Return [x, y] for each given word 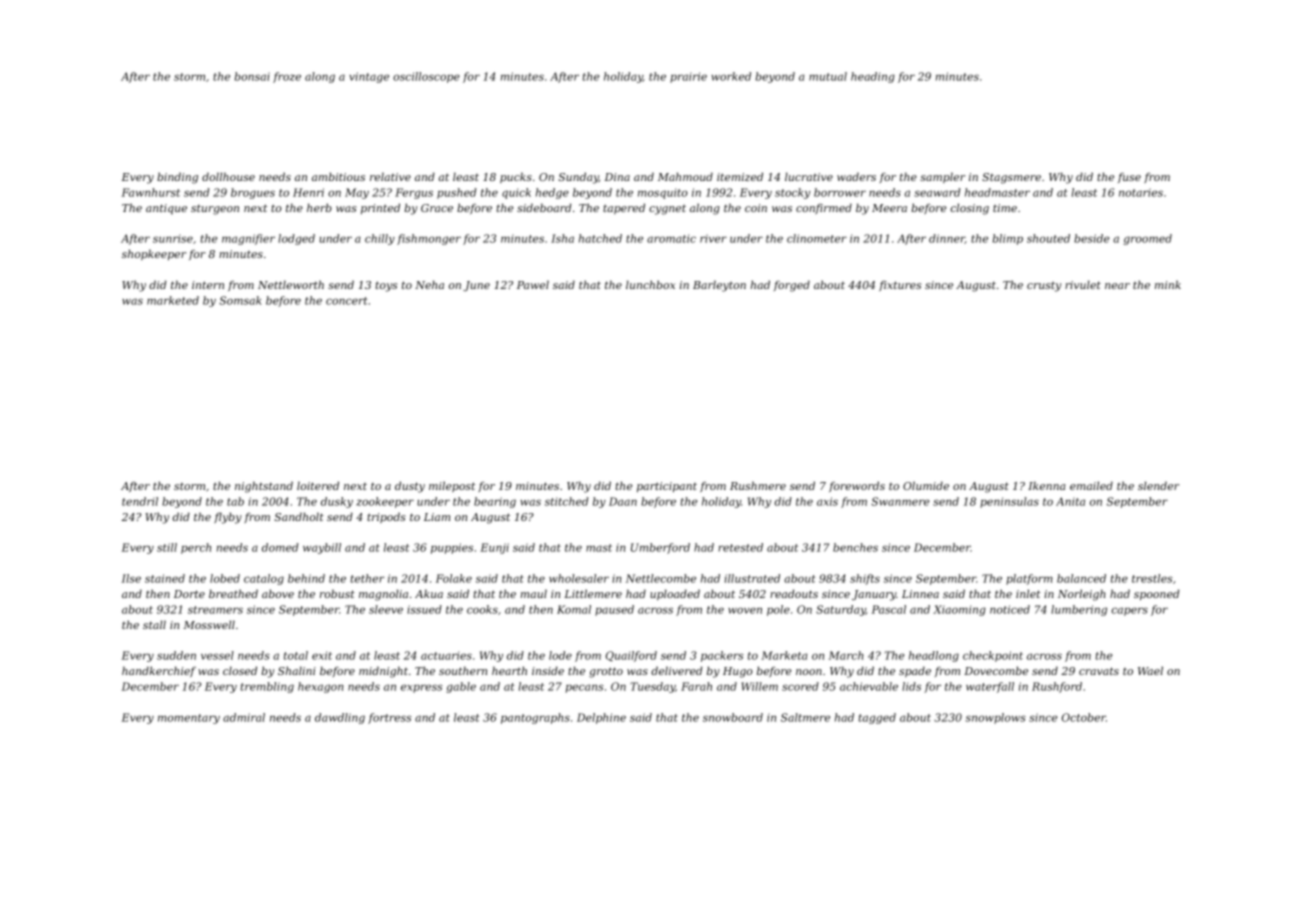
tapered [624, 208]
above [278, 593]
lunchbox [650, 284]
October [1084, 717]
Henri [308, 192]
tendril [140, 501]
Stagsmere [1011, 178]
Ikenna [1046, 485]
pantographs [535, 718]
